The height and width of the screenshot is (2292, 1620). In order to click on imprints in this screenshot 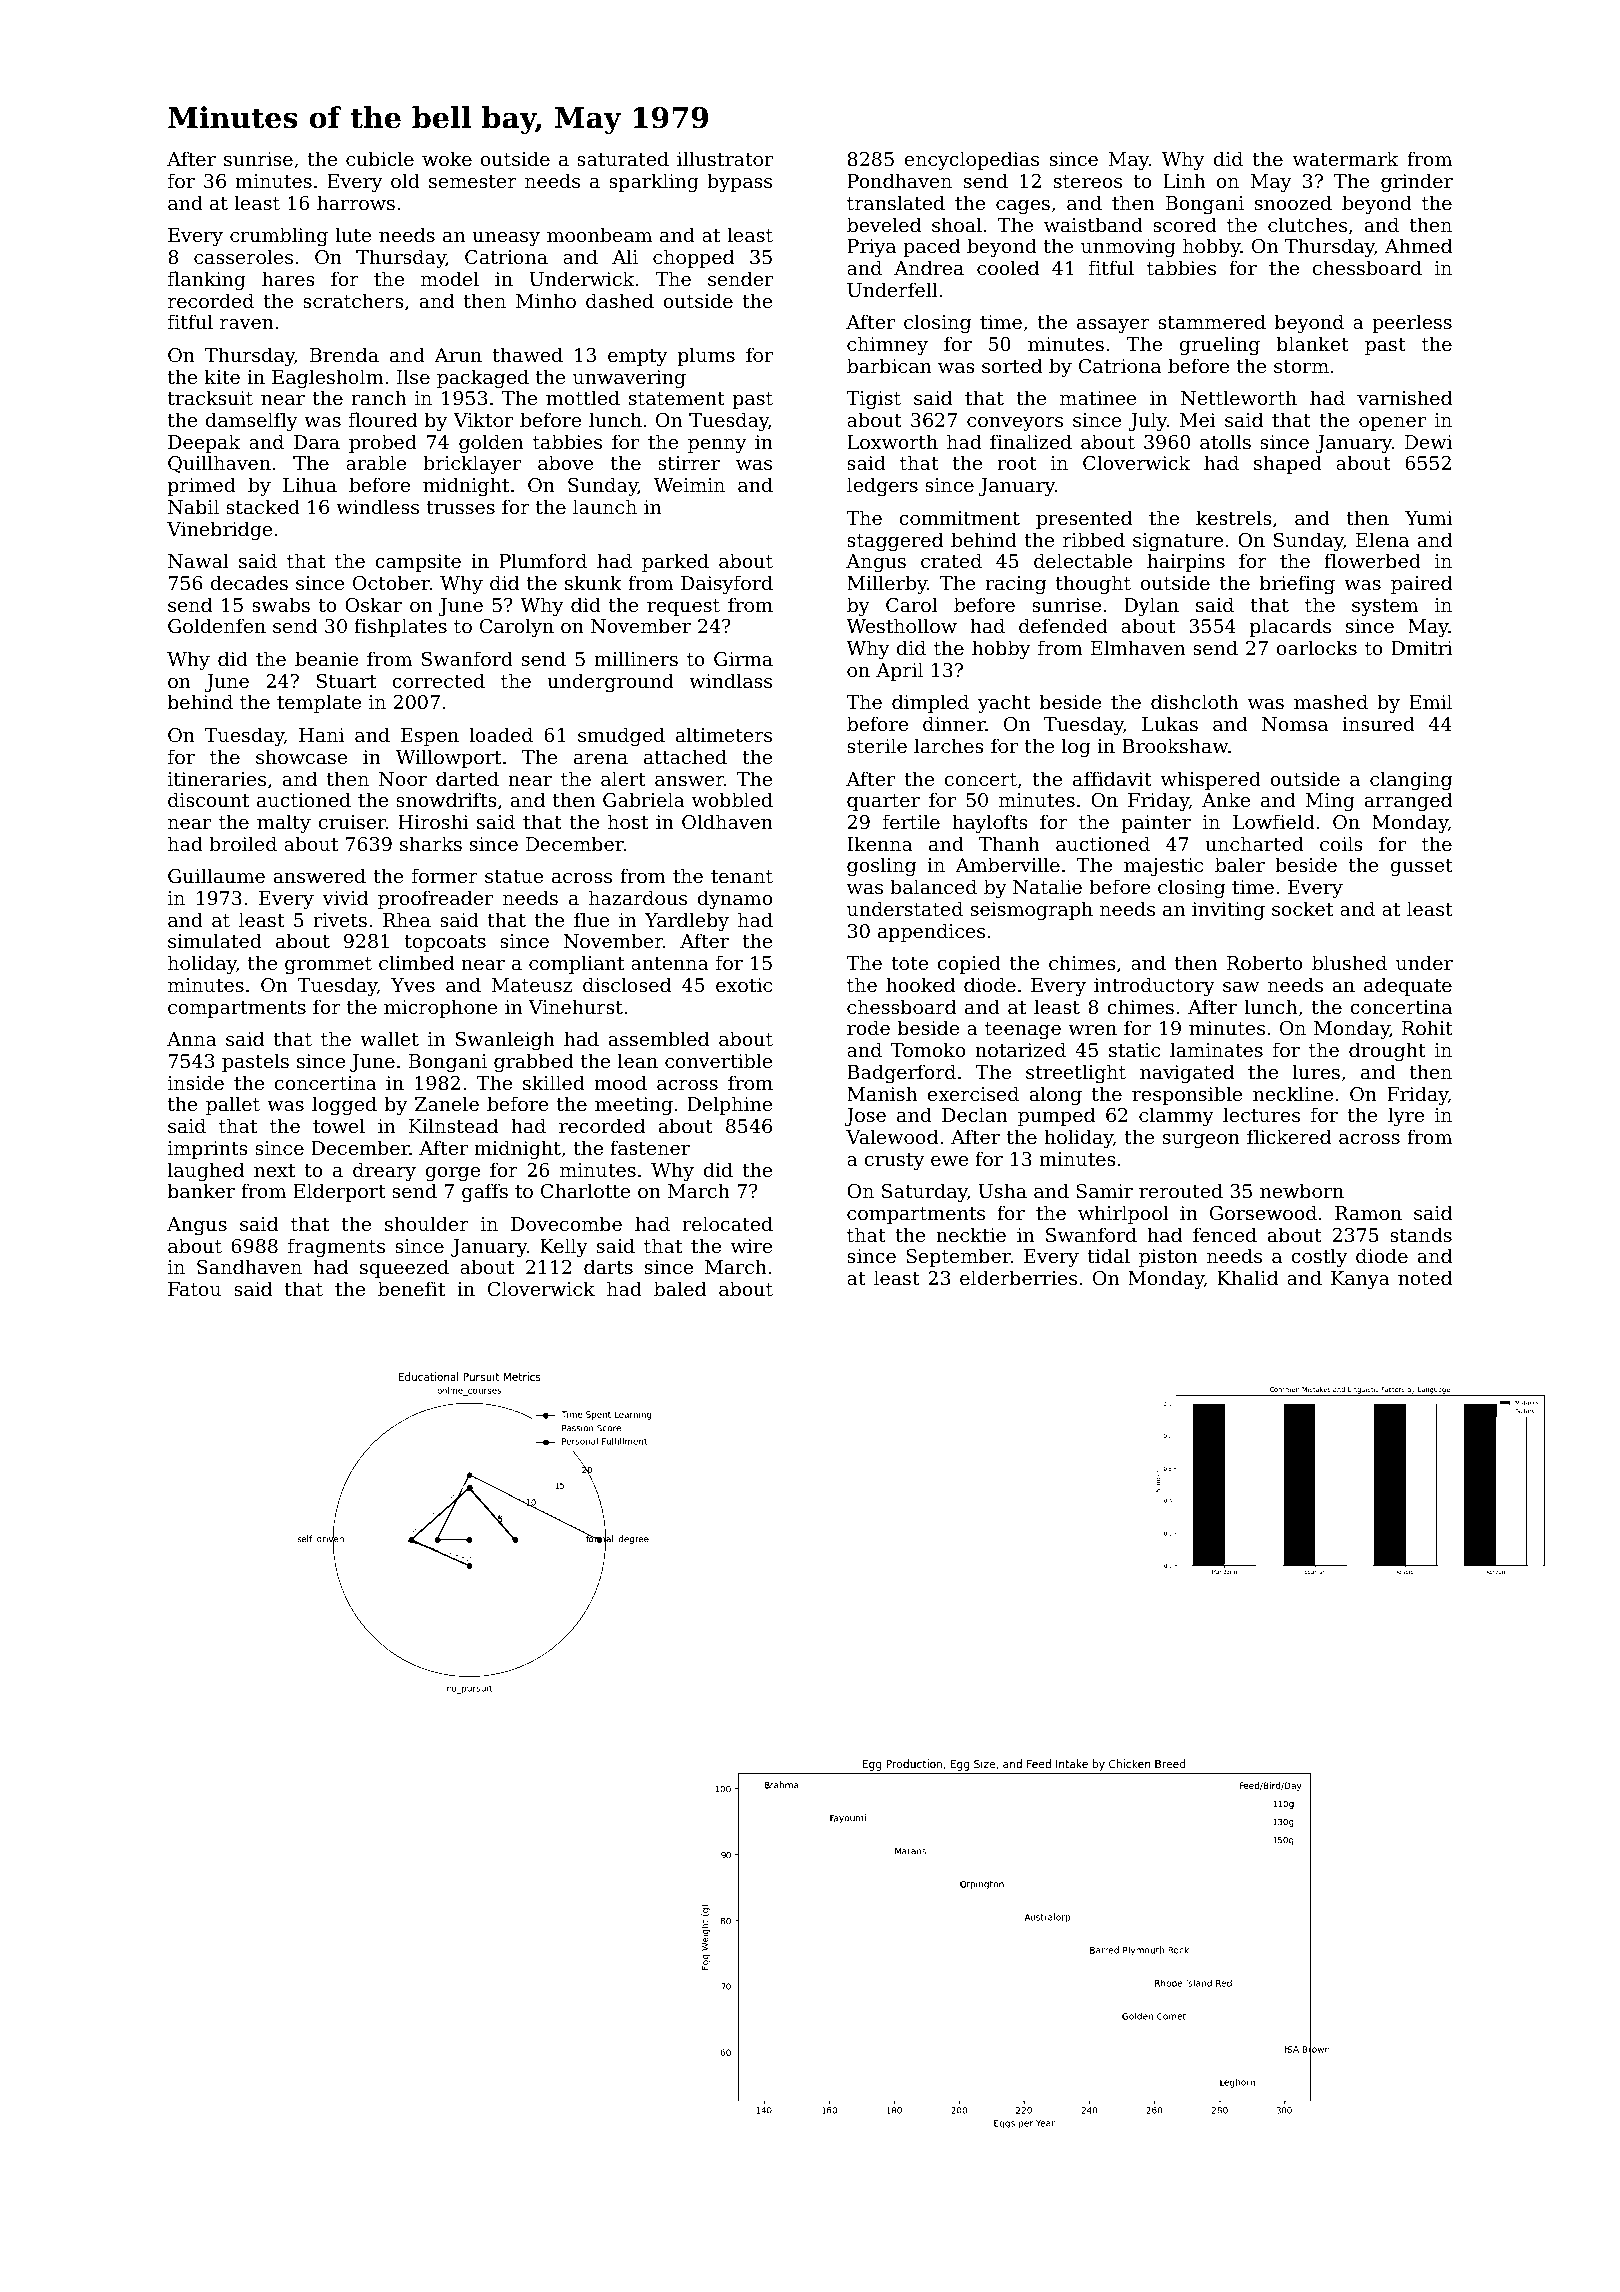, I will do `click(208, 1150)`.
